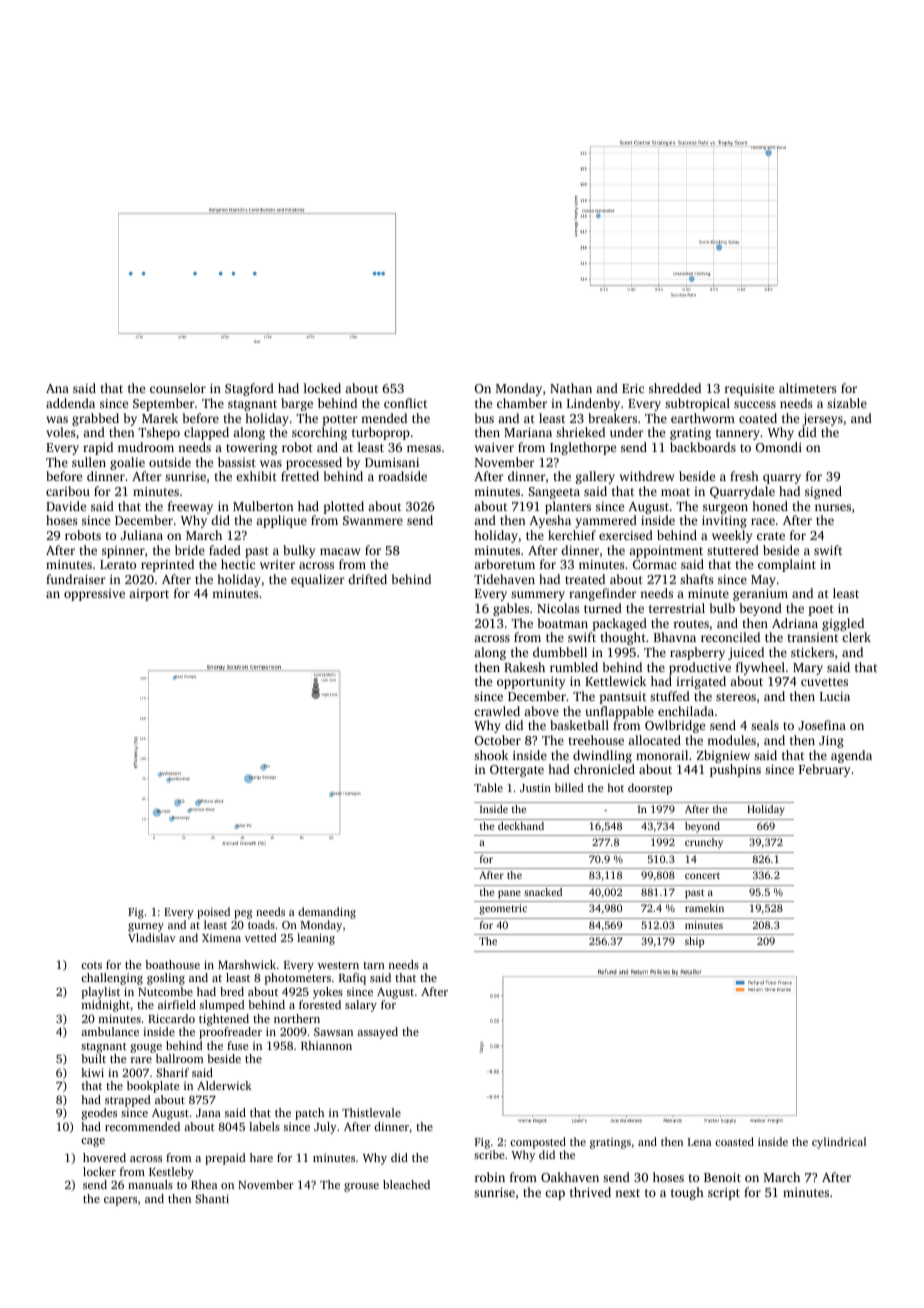 The height and width of the page is (1308, 924). Describe the element at coordinates (851, 756) in the page. I see `agenda` at that location.
